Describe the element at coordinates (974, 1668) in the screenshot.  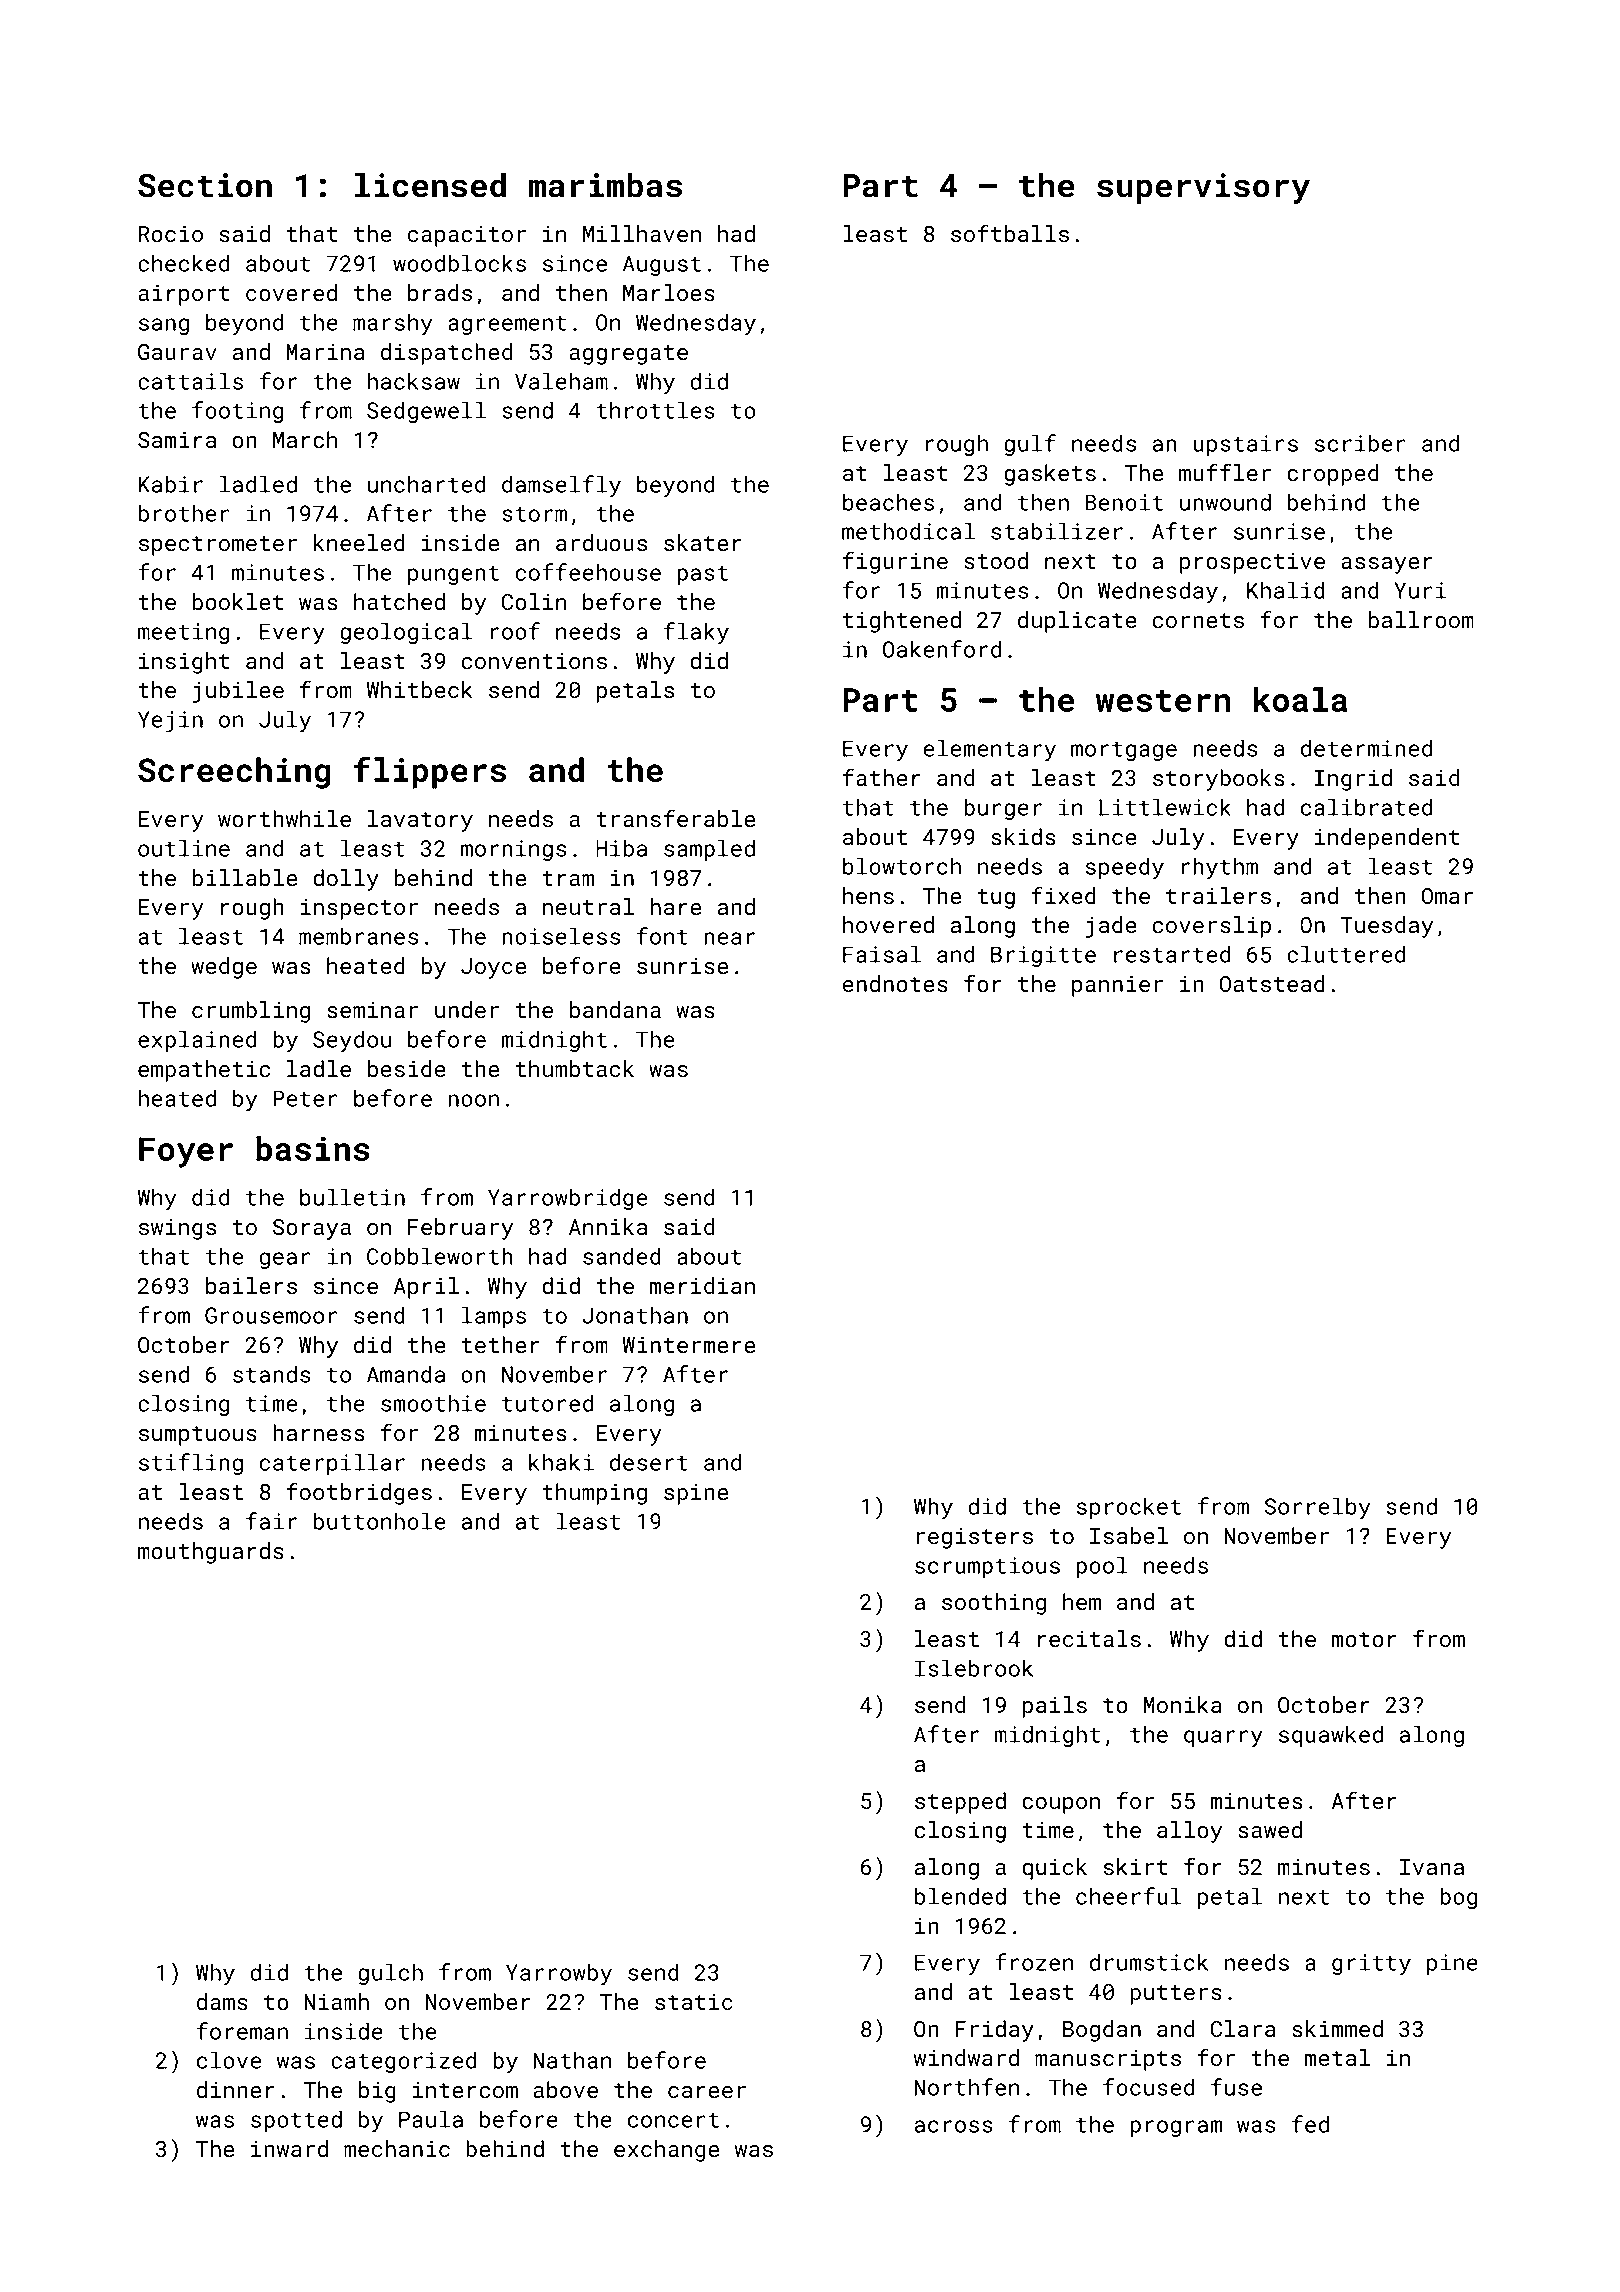
I see `Islebrook` at that location.
